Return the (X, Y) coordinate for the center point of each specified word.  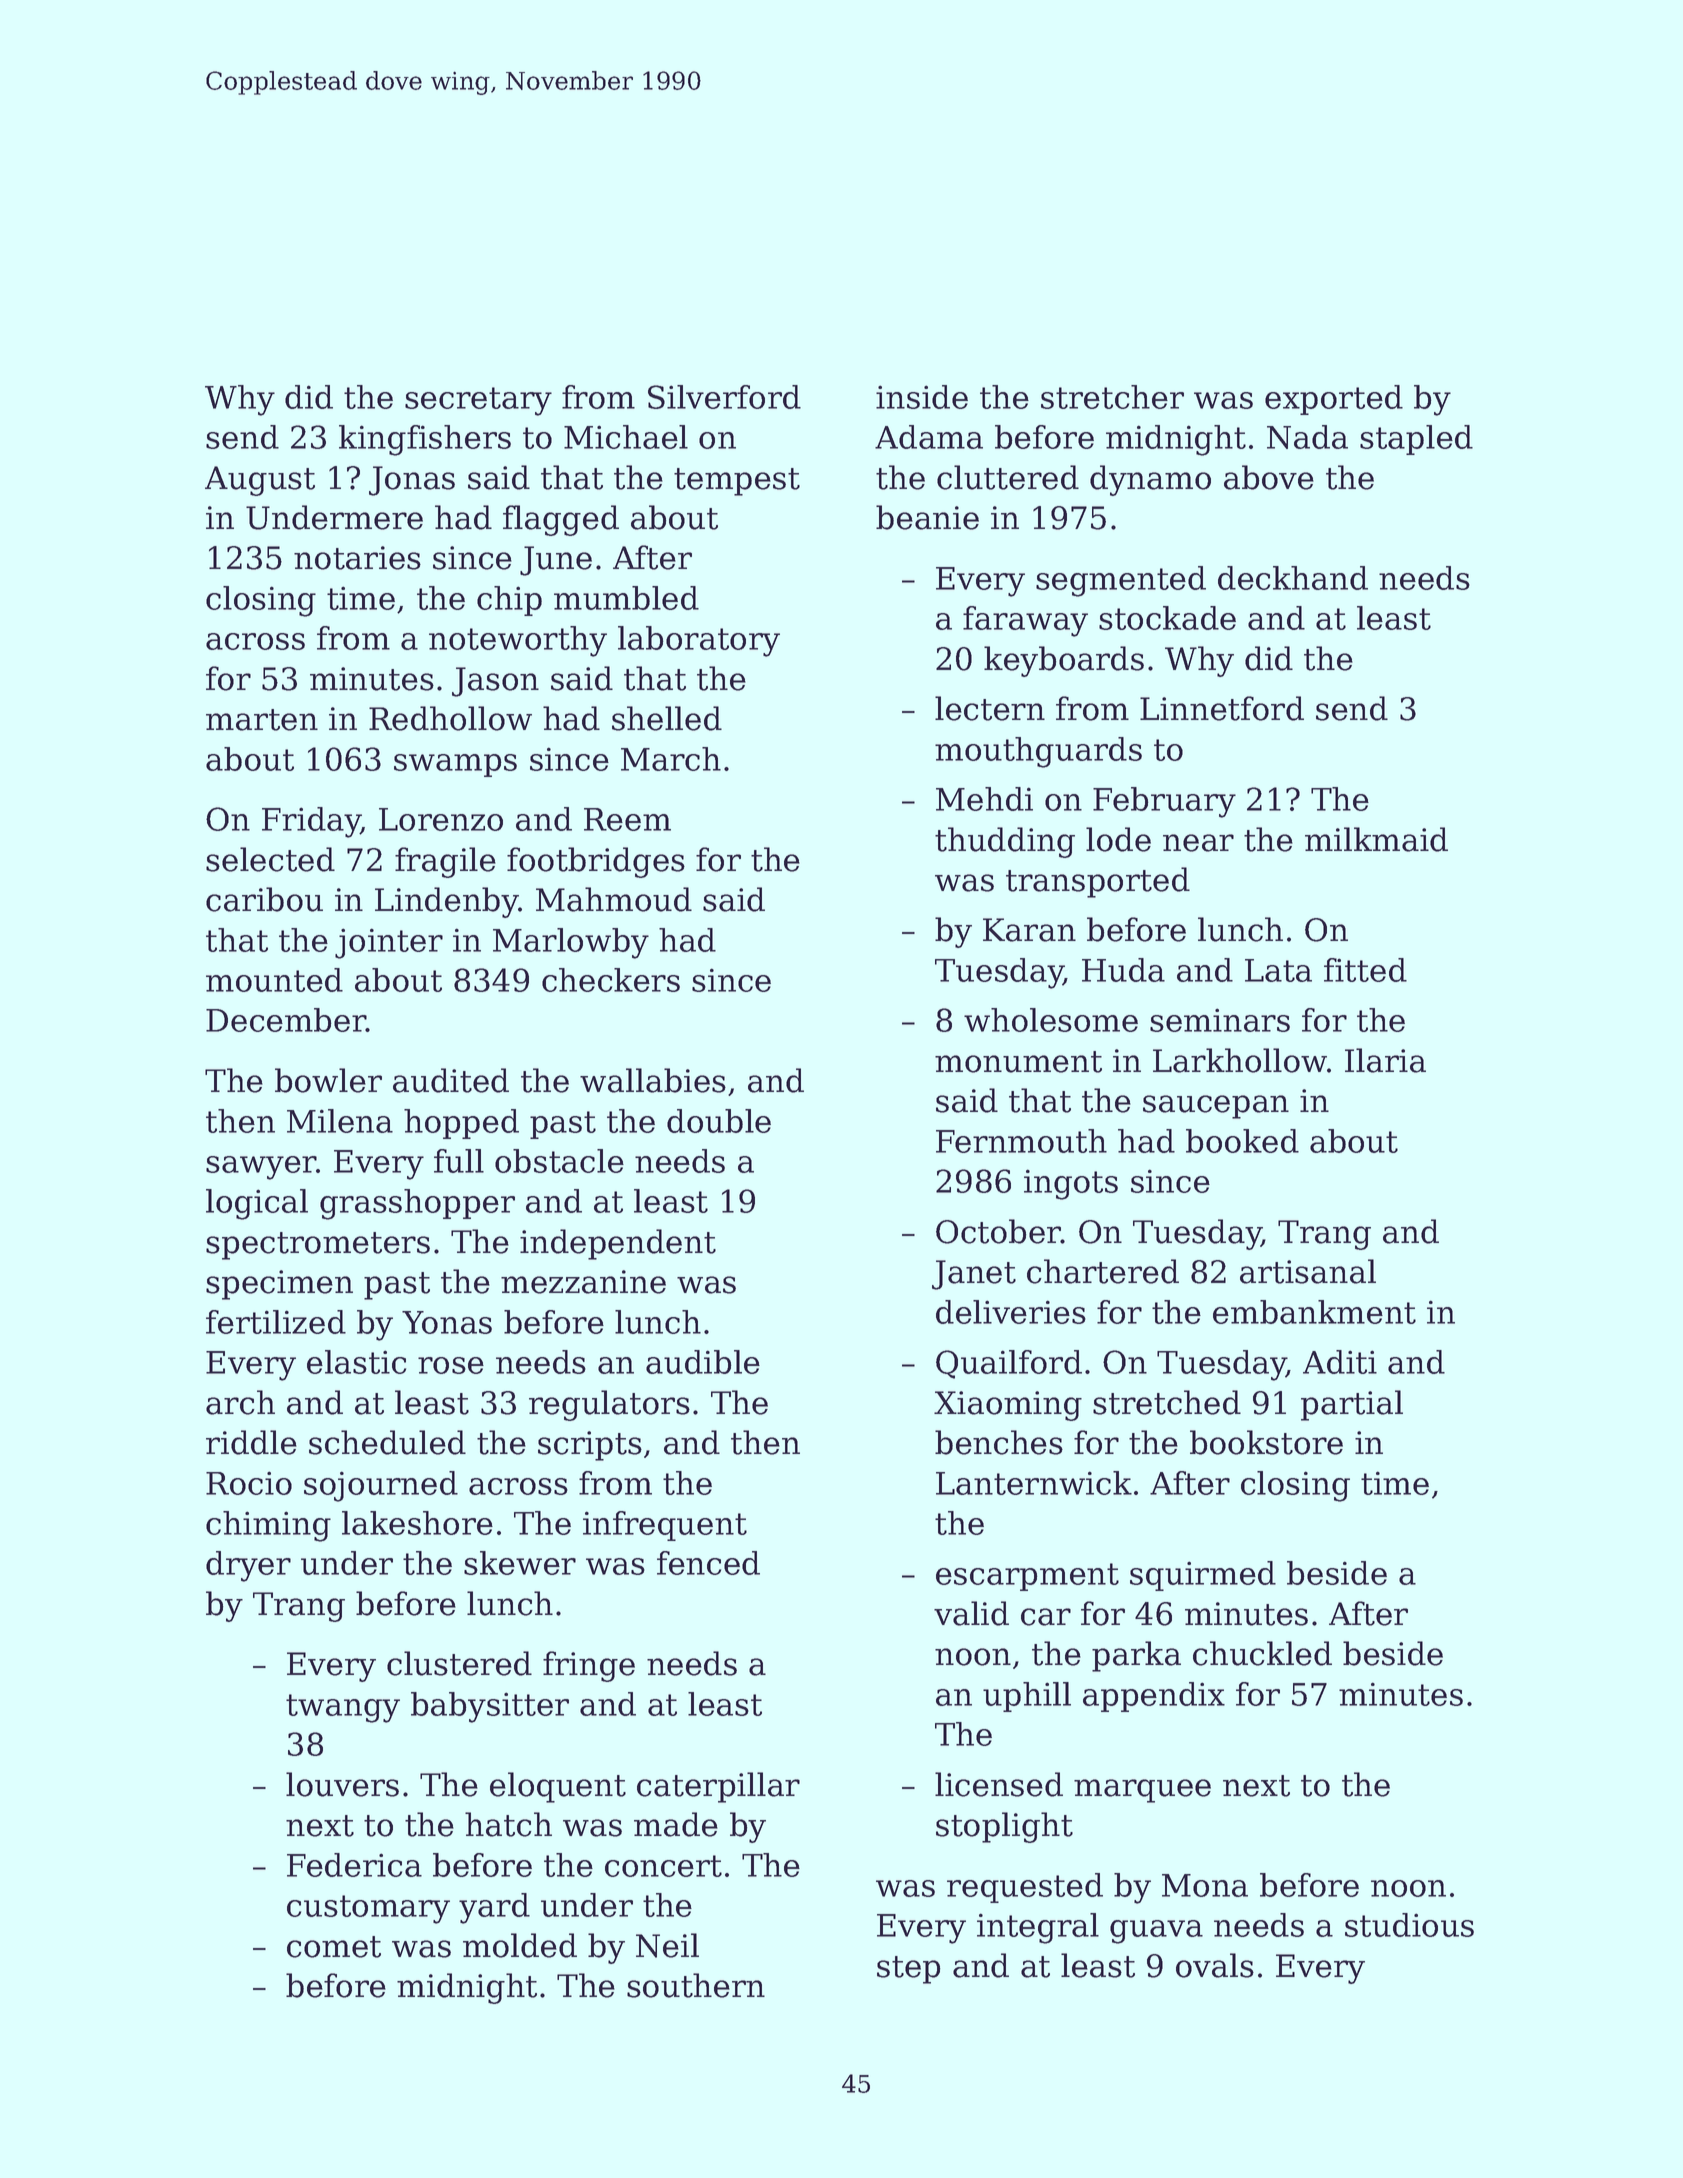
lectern (990, 708)
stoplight (1004, 1827)
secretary (478, 401)
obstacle (559, 1161)
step (909, 1970)
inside (922, 397)
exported (1334, 400)
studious (1409, 1925)
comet (334, 1947)
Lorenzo (441, 819)
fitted (1365, 970)
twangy (343, 1708)
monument (1018, 1062)
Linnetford (1222, 708)
